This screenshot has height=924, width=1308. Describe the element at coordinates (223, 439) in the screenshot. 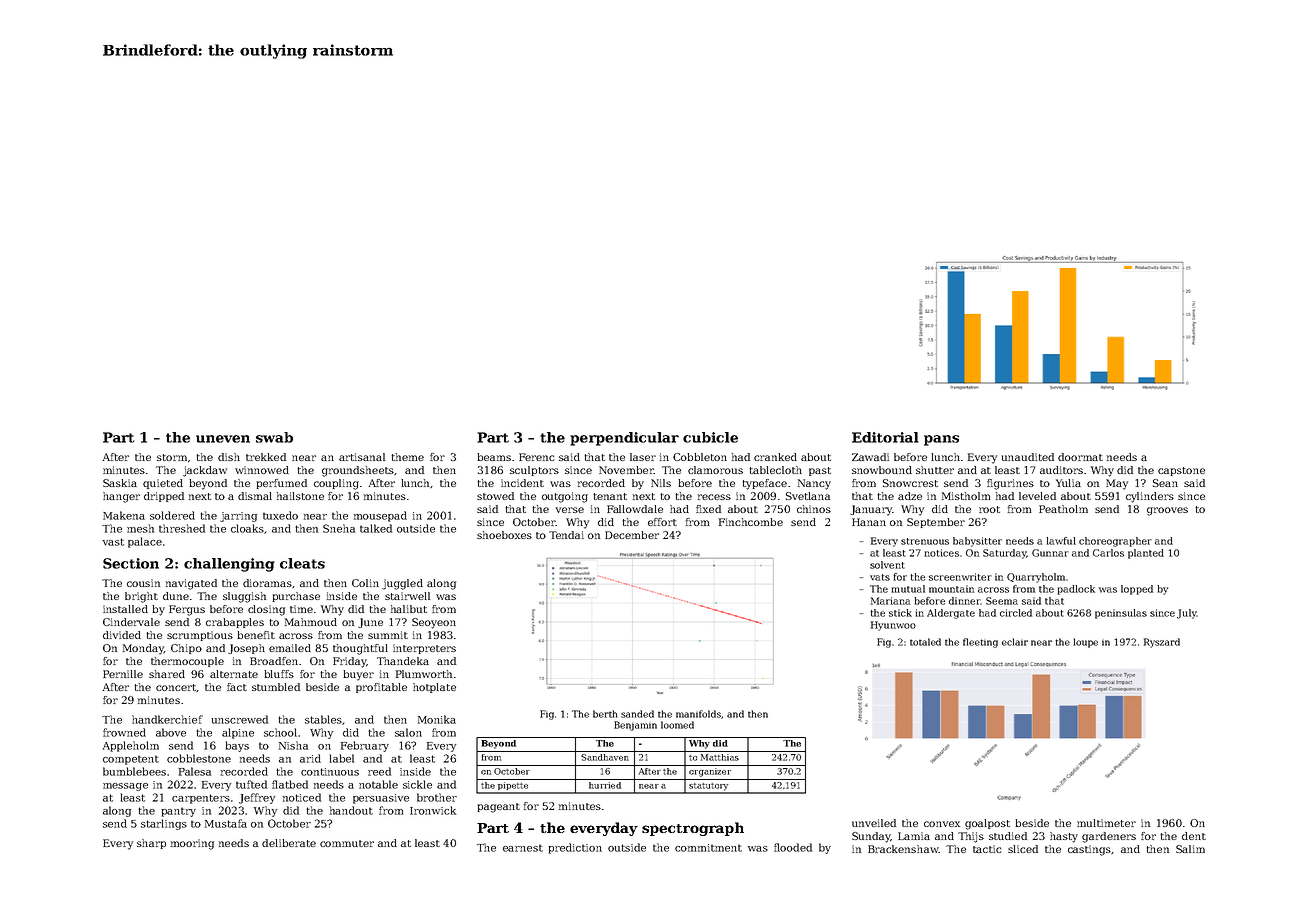

I see `uneven` at that location.
